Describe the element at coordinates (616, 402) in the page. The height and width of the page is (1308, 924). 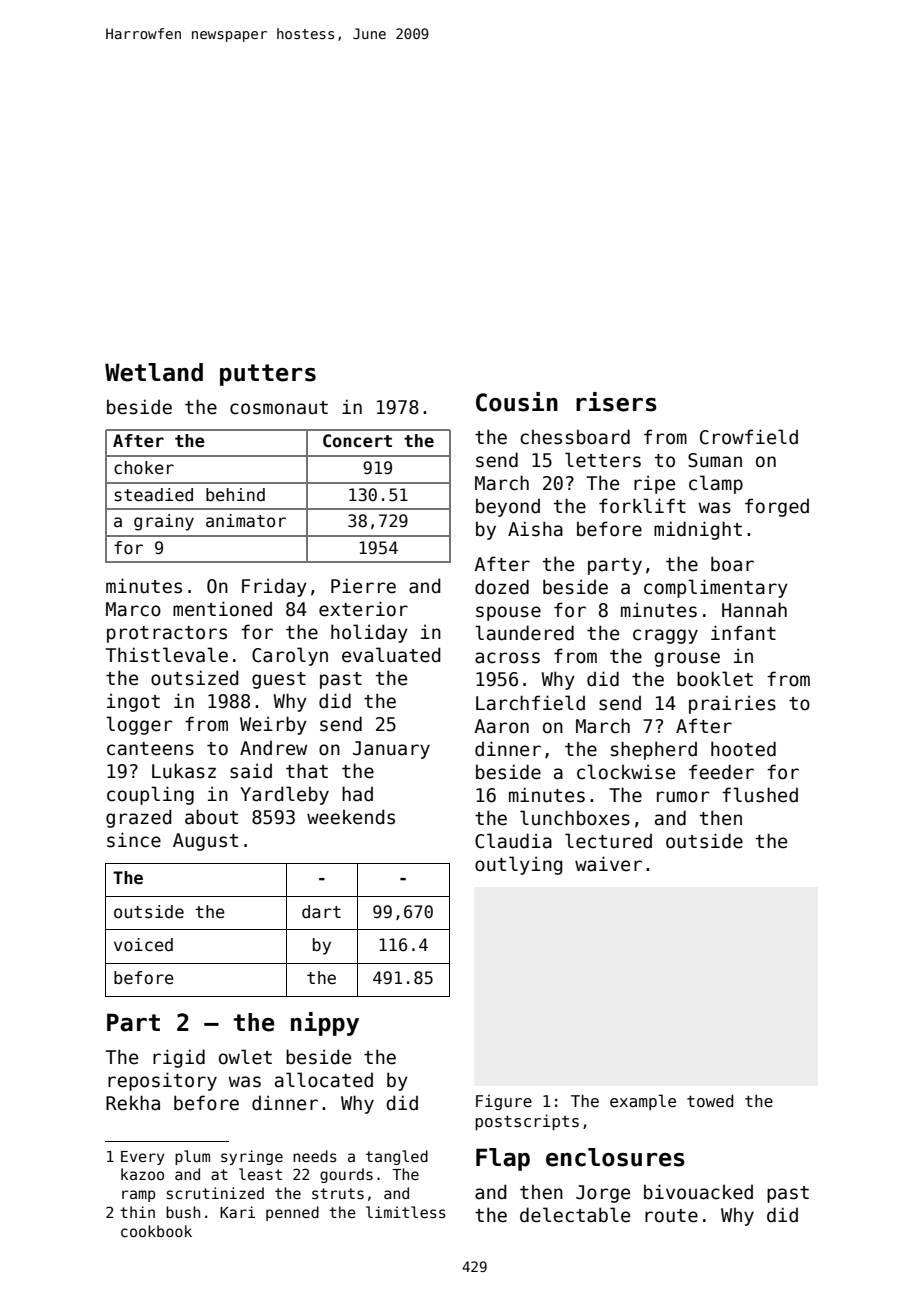
I see `risers` at that location.
